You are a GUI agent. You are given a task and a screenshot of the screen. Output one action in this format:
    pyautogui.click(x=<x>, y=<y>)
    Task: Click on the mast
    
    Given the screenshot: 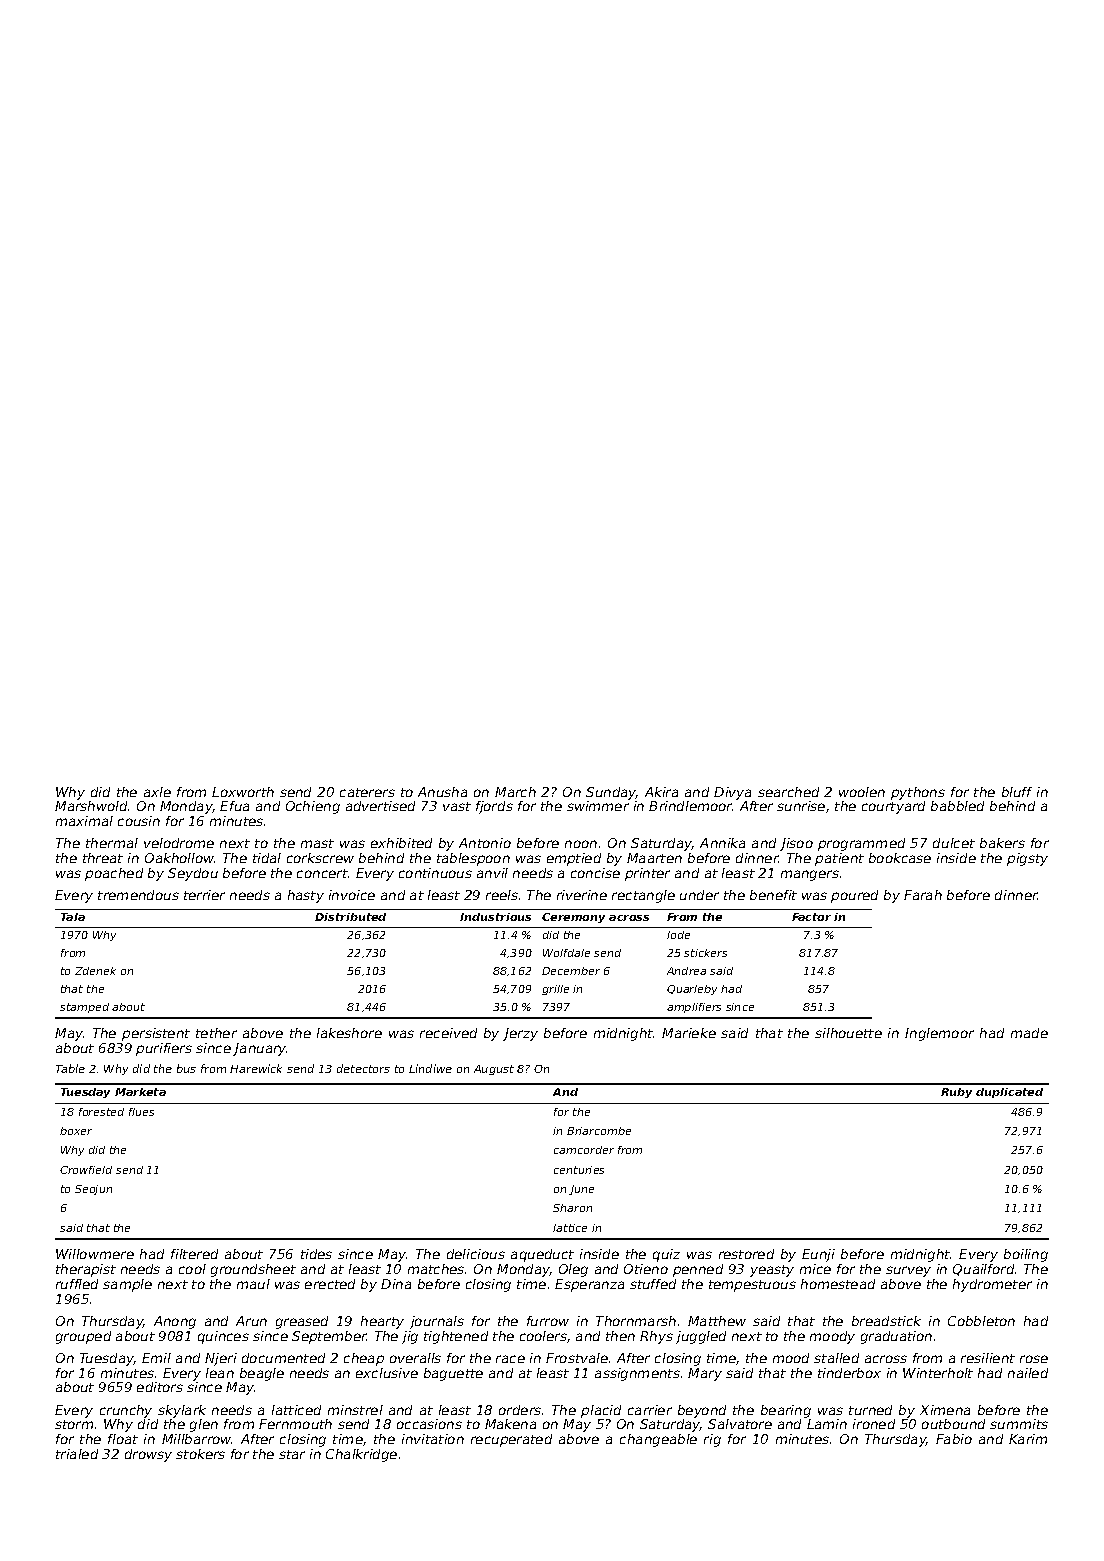 What is the action you would take?
    pyautogui.click(x=317, y=843)
